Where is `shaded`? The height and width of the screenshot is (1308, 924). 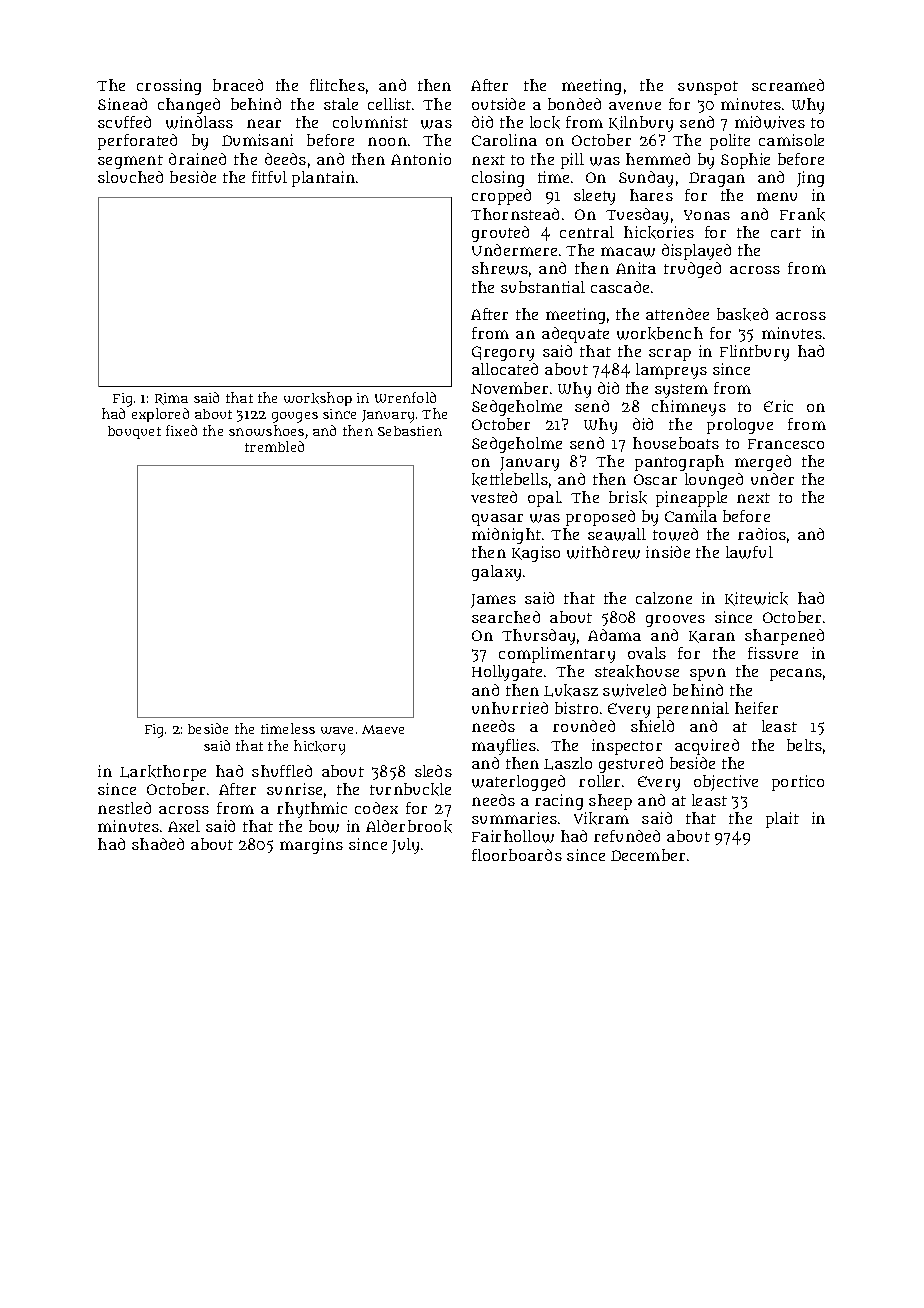
shaded is located at coordinates (158, 844).
